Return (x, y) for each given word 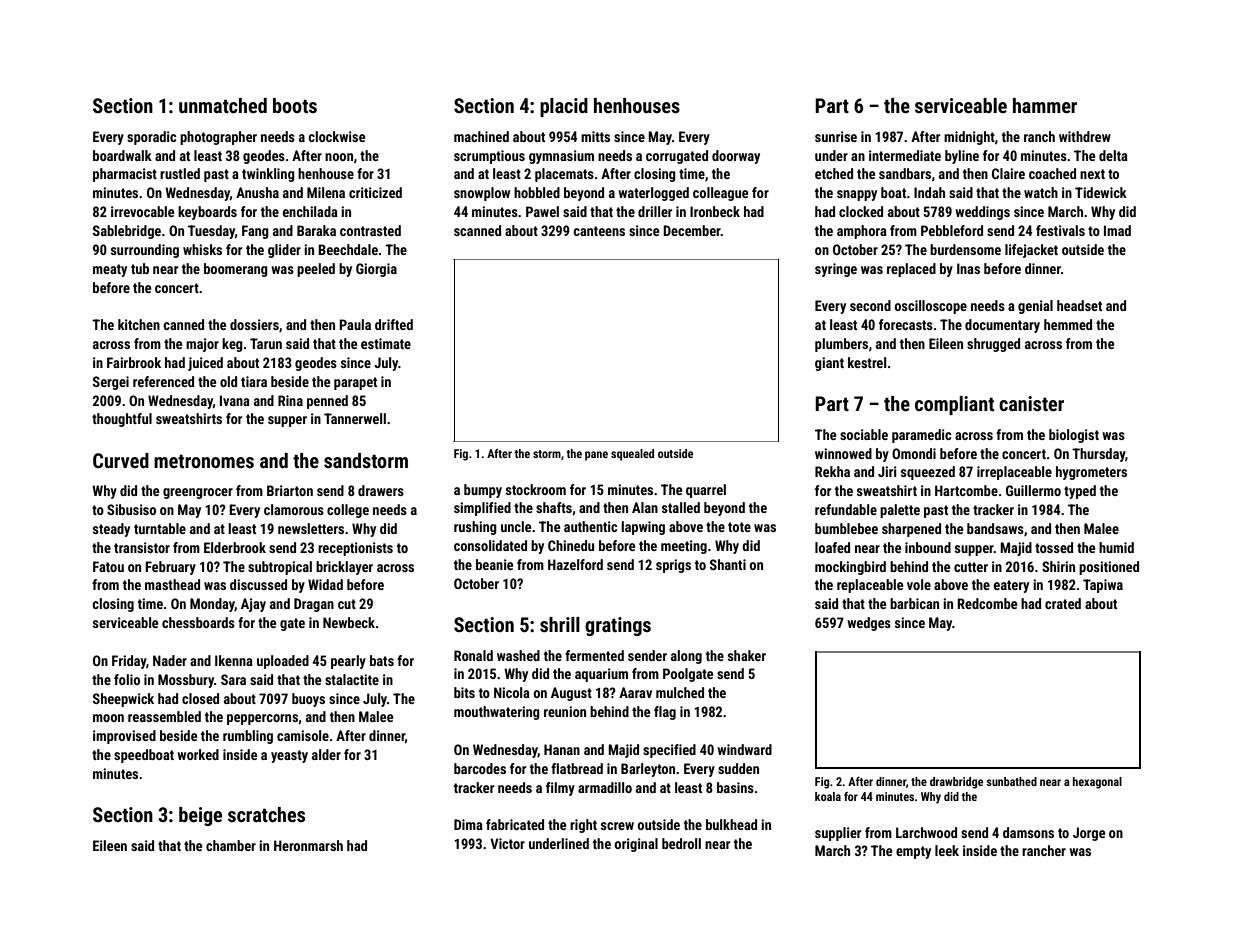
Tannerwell (355, 418)
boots (295, 105)
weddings (982, 213)
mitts (595, 136)
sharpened (911, 530)
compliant (954, 405)
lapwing (643, 528)
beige (200, 816)
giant (829, 364)
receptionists (355, 549)
